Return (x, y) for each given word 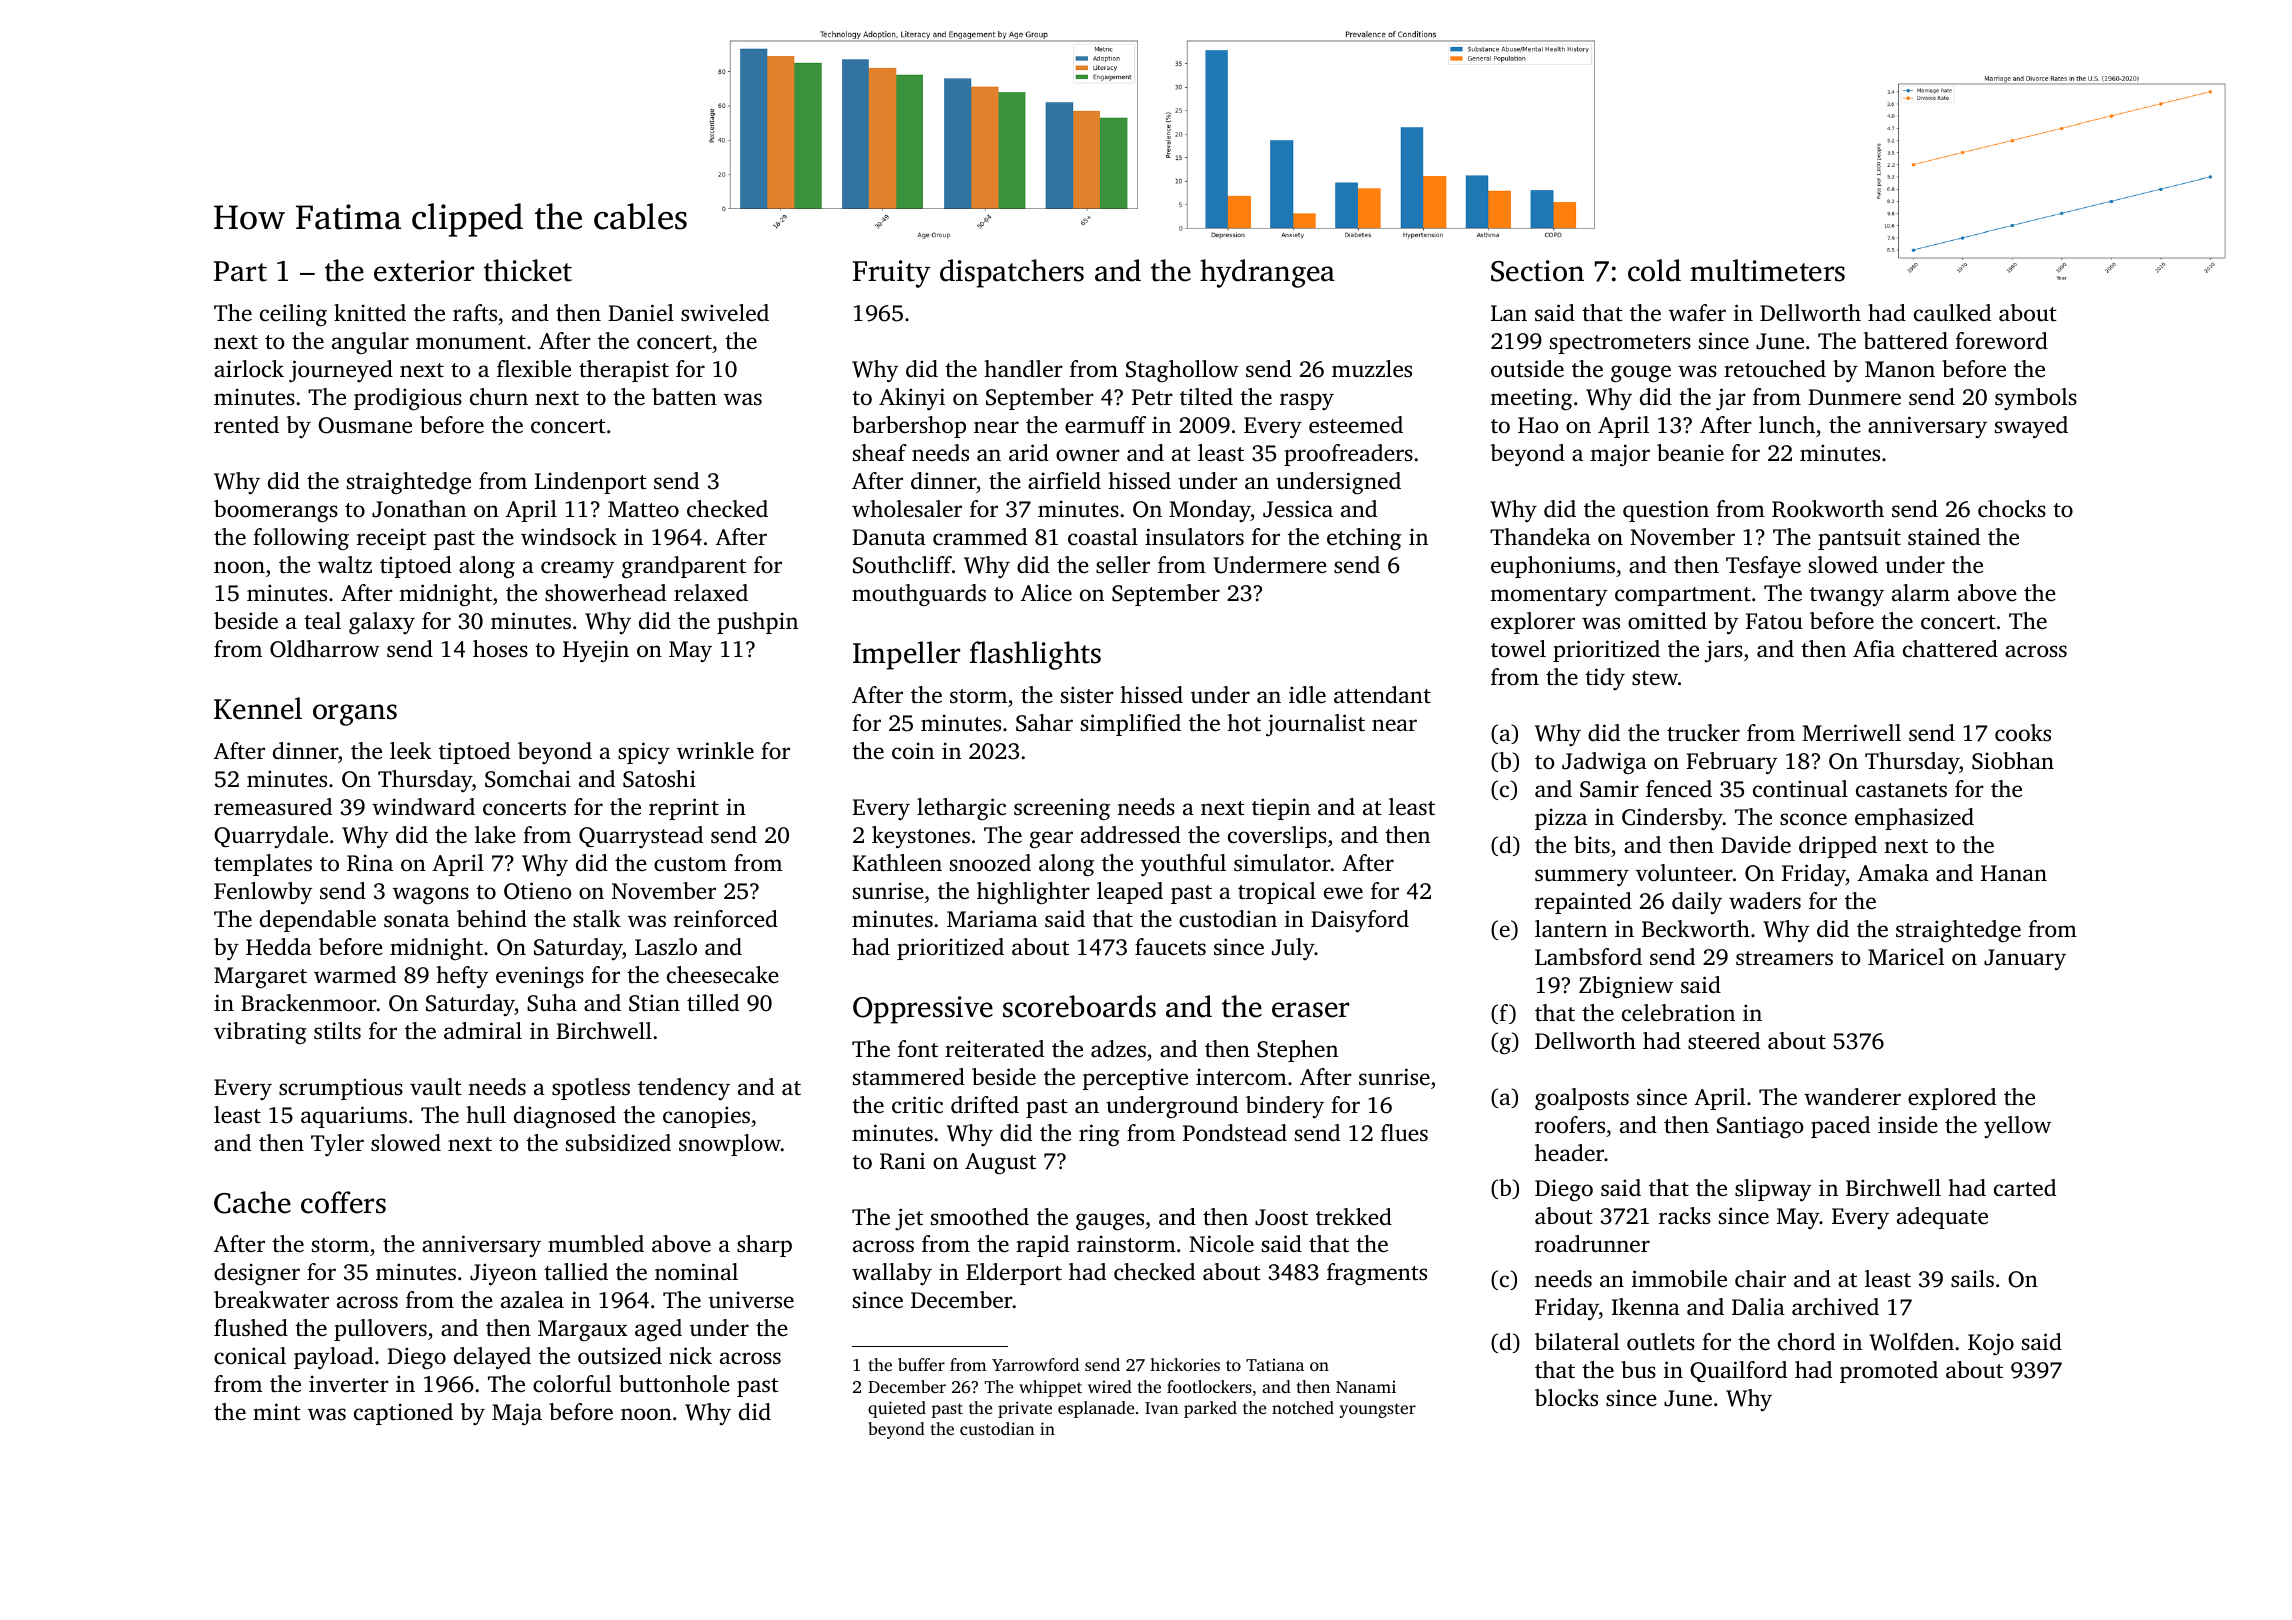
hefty (462, 977)
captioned (403, 1414)
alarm (1921, 592)
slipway (1773, 1190)
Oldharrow (325, 649)
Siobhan (2013, 761)
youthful (1183, 865)
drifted (985, 1105)
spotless (591, 1089)
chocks (2012, 509)
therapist (624, 371)
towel (1518, 649)
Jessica (1298, 509)
